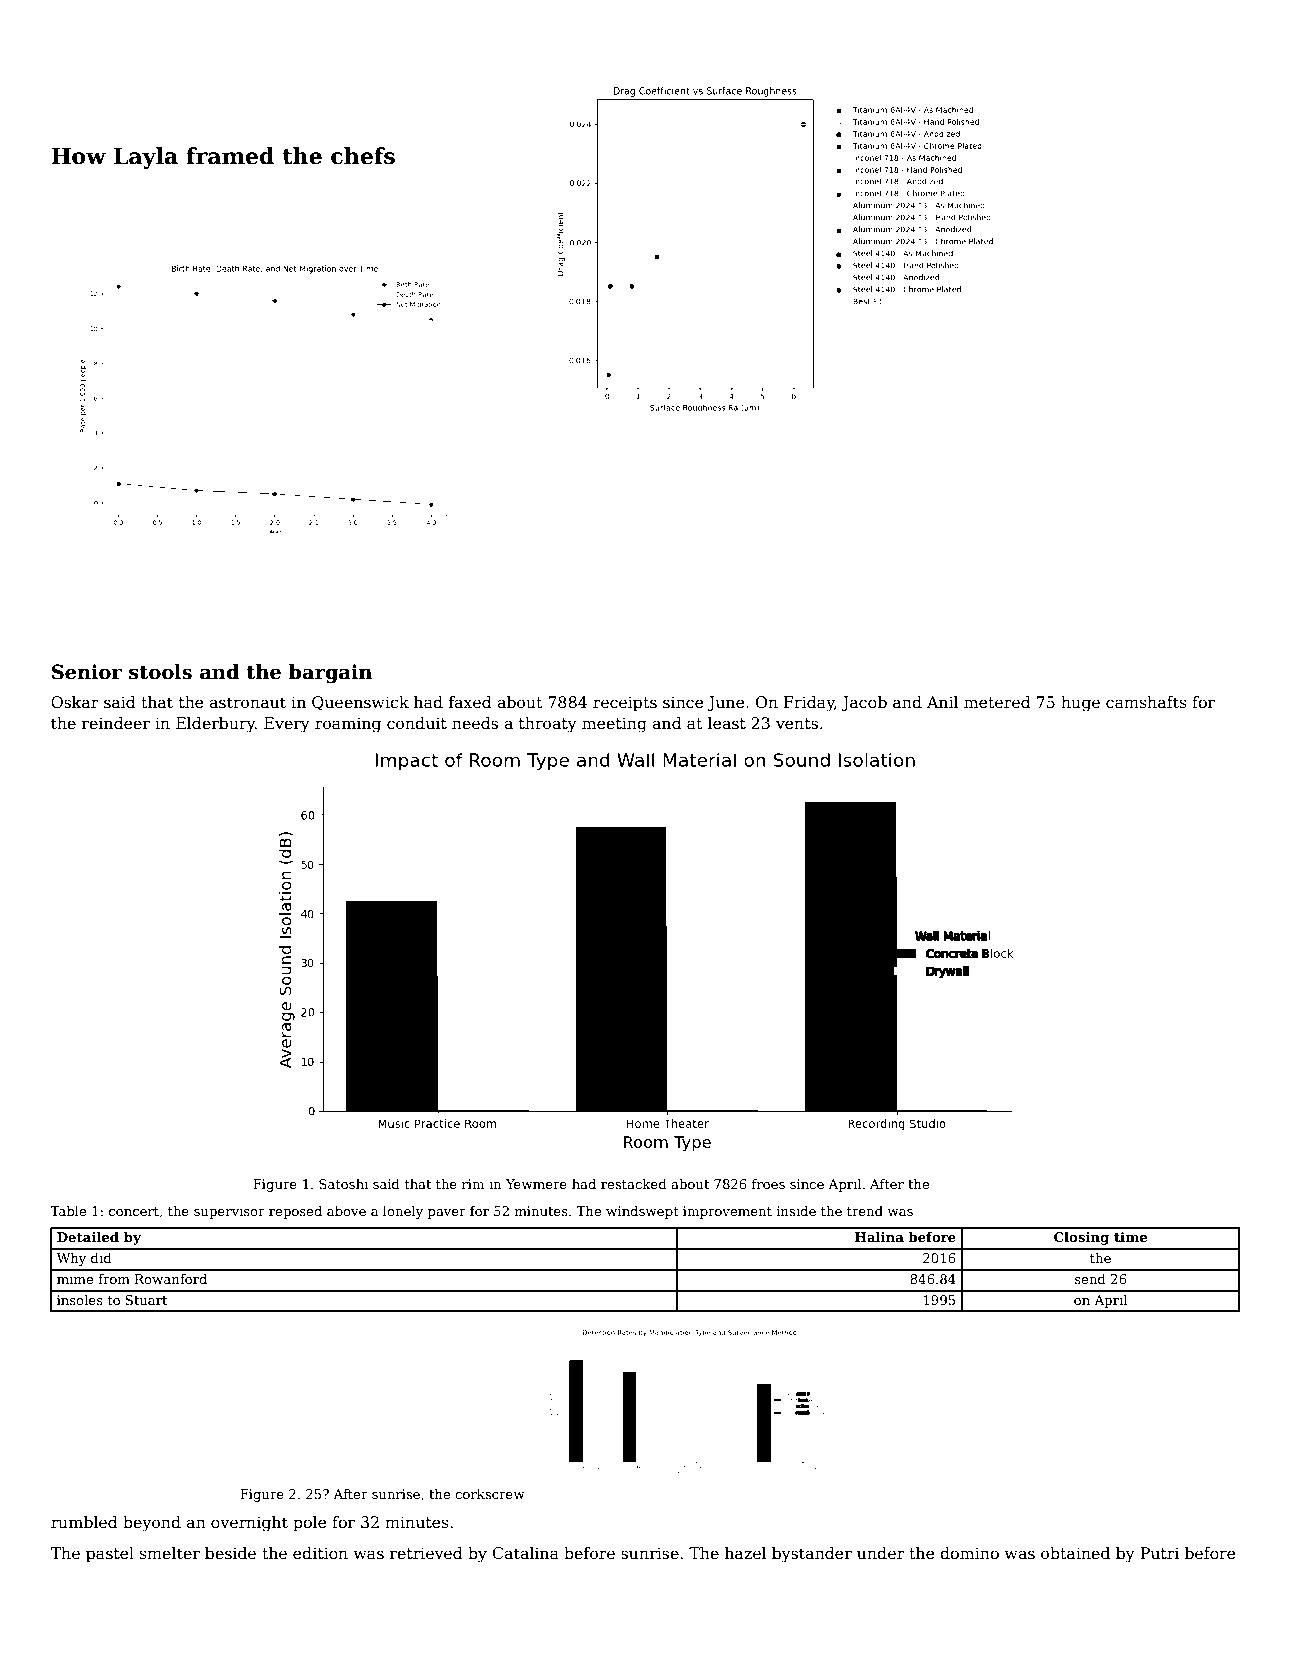 Image resolution: width=1290 pixels, height=1669 pixels. Describe the element at coordinates (84, 1522) in the screenshot. I see `rumbled` at that location.
